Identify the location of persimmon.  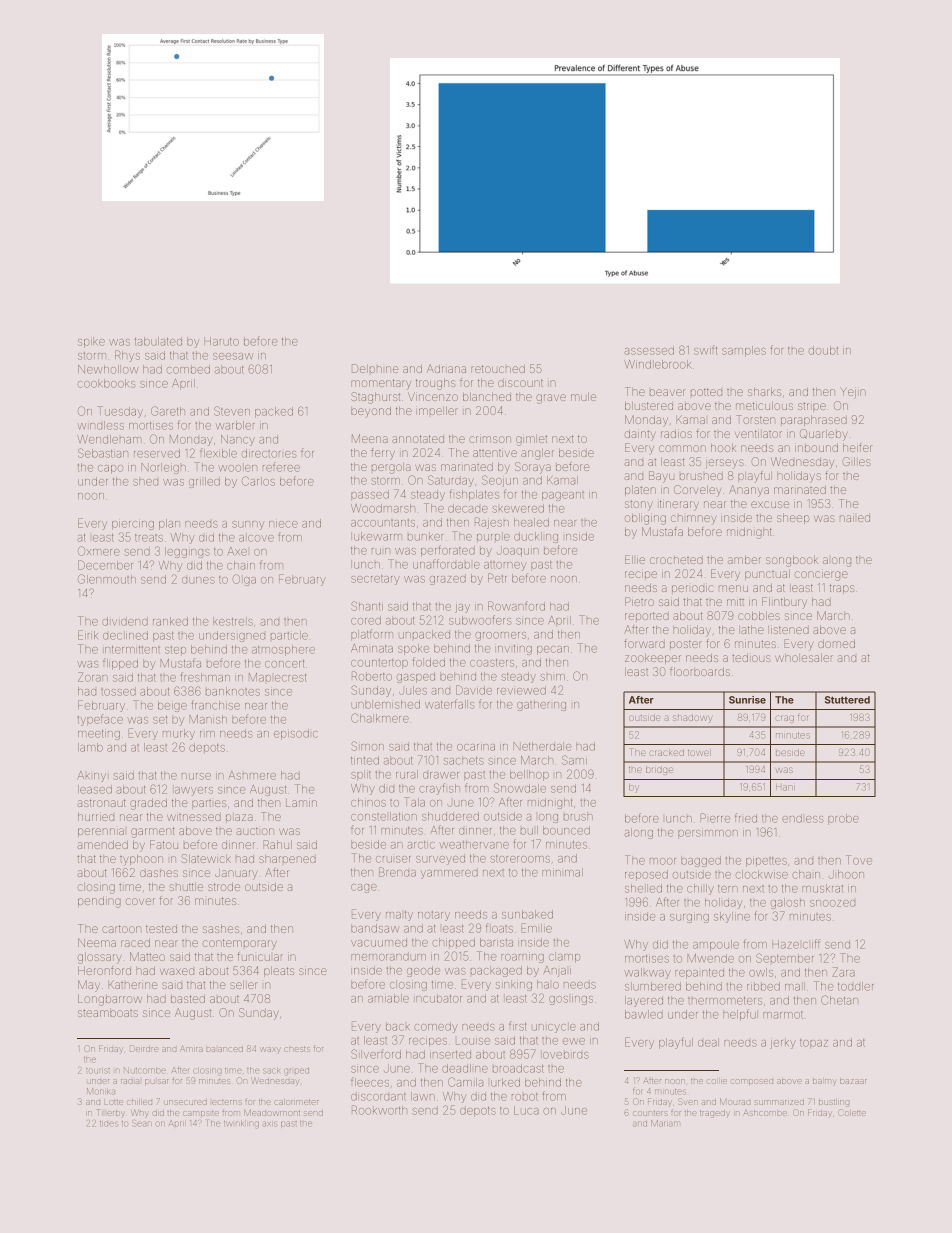
(708, 834).
